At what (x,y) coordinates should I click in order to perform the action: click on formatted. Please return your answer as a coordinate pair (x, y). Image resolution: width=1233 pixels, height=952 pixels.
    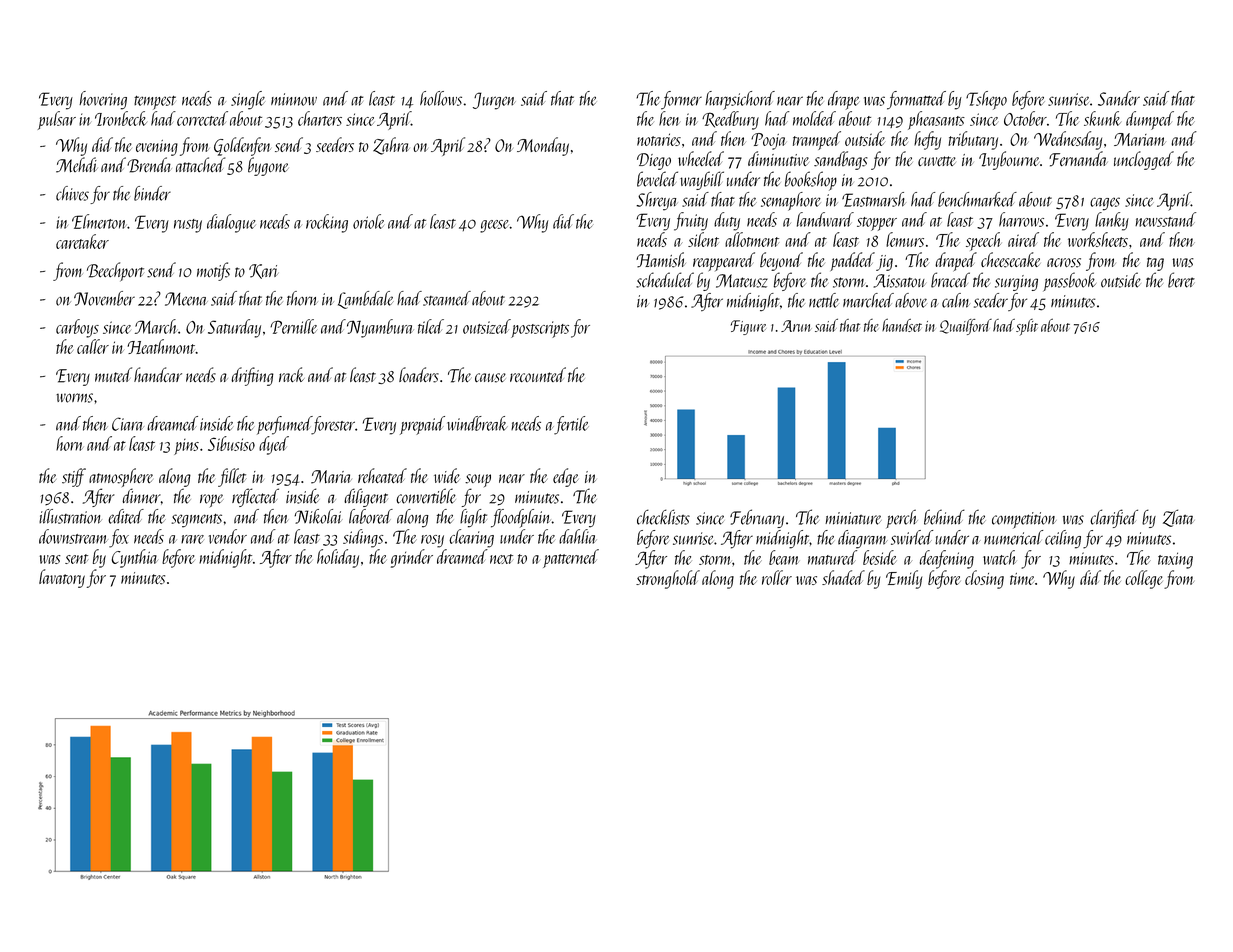
    Looking at the image, I should click on (916, 100).
